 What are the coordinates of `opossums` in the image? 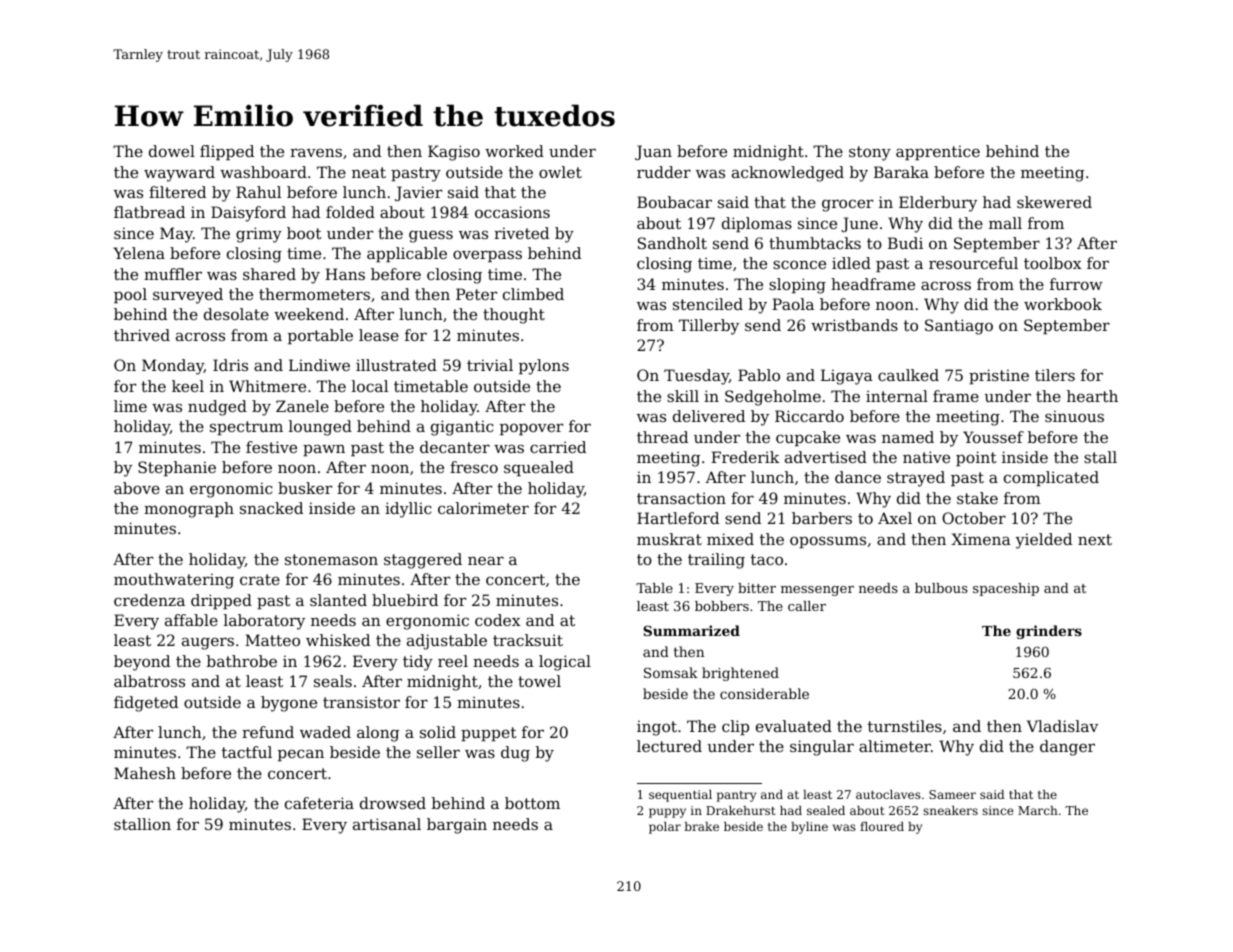 It's located at (828, 542).
